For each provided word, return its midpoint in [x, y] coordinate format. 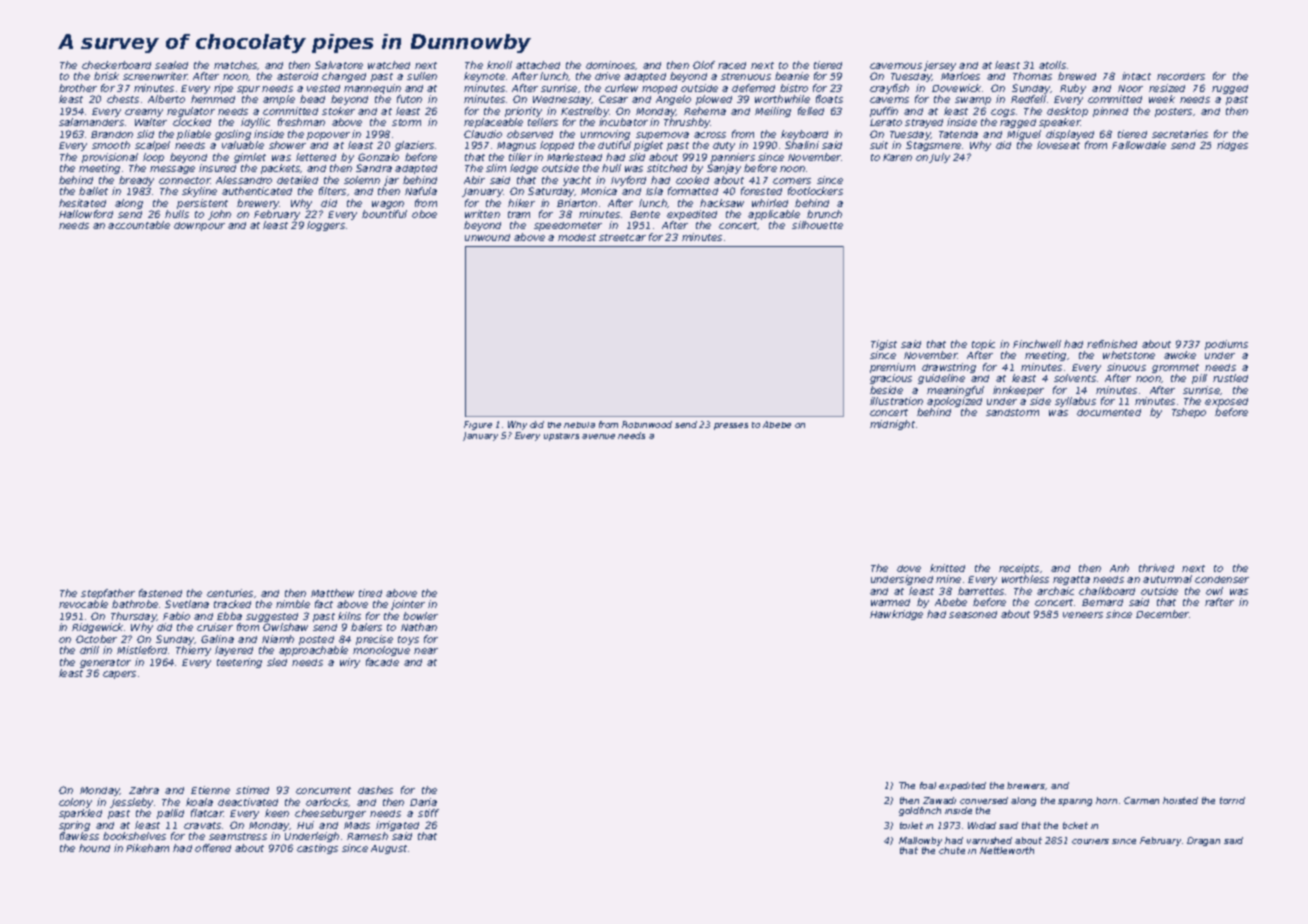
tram [519, 214]
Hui [305, 825]
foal [928, 785]
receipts [1019, 569]
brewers [1026, 785]
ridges [1232, 146]
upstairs [561, 437]
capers [119, 675]
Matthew [332, 593]
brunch [824, 214]
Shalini [802, 145]
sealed [171, 65]
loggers [326, 226]
